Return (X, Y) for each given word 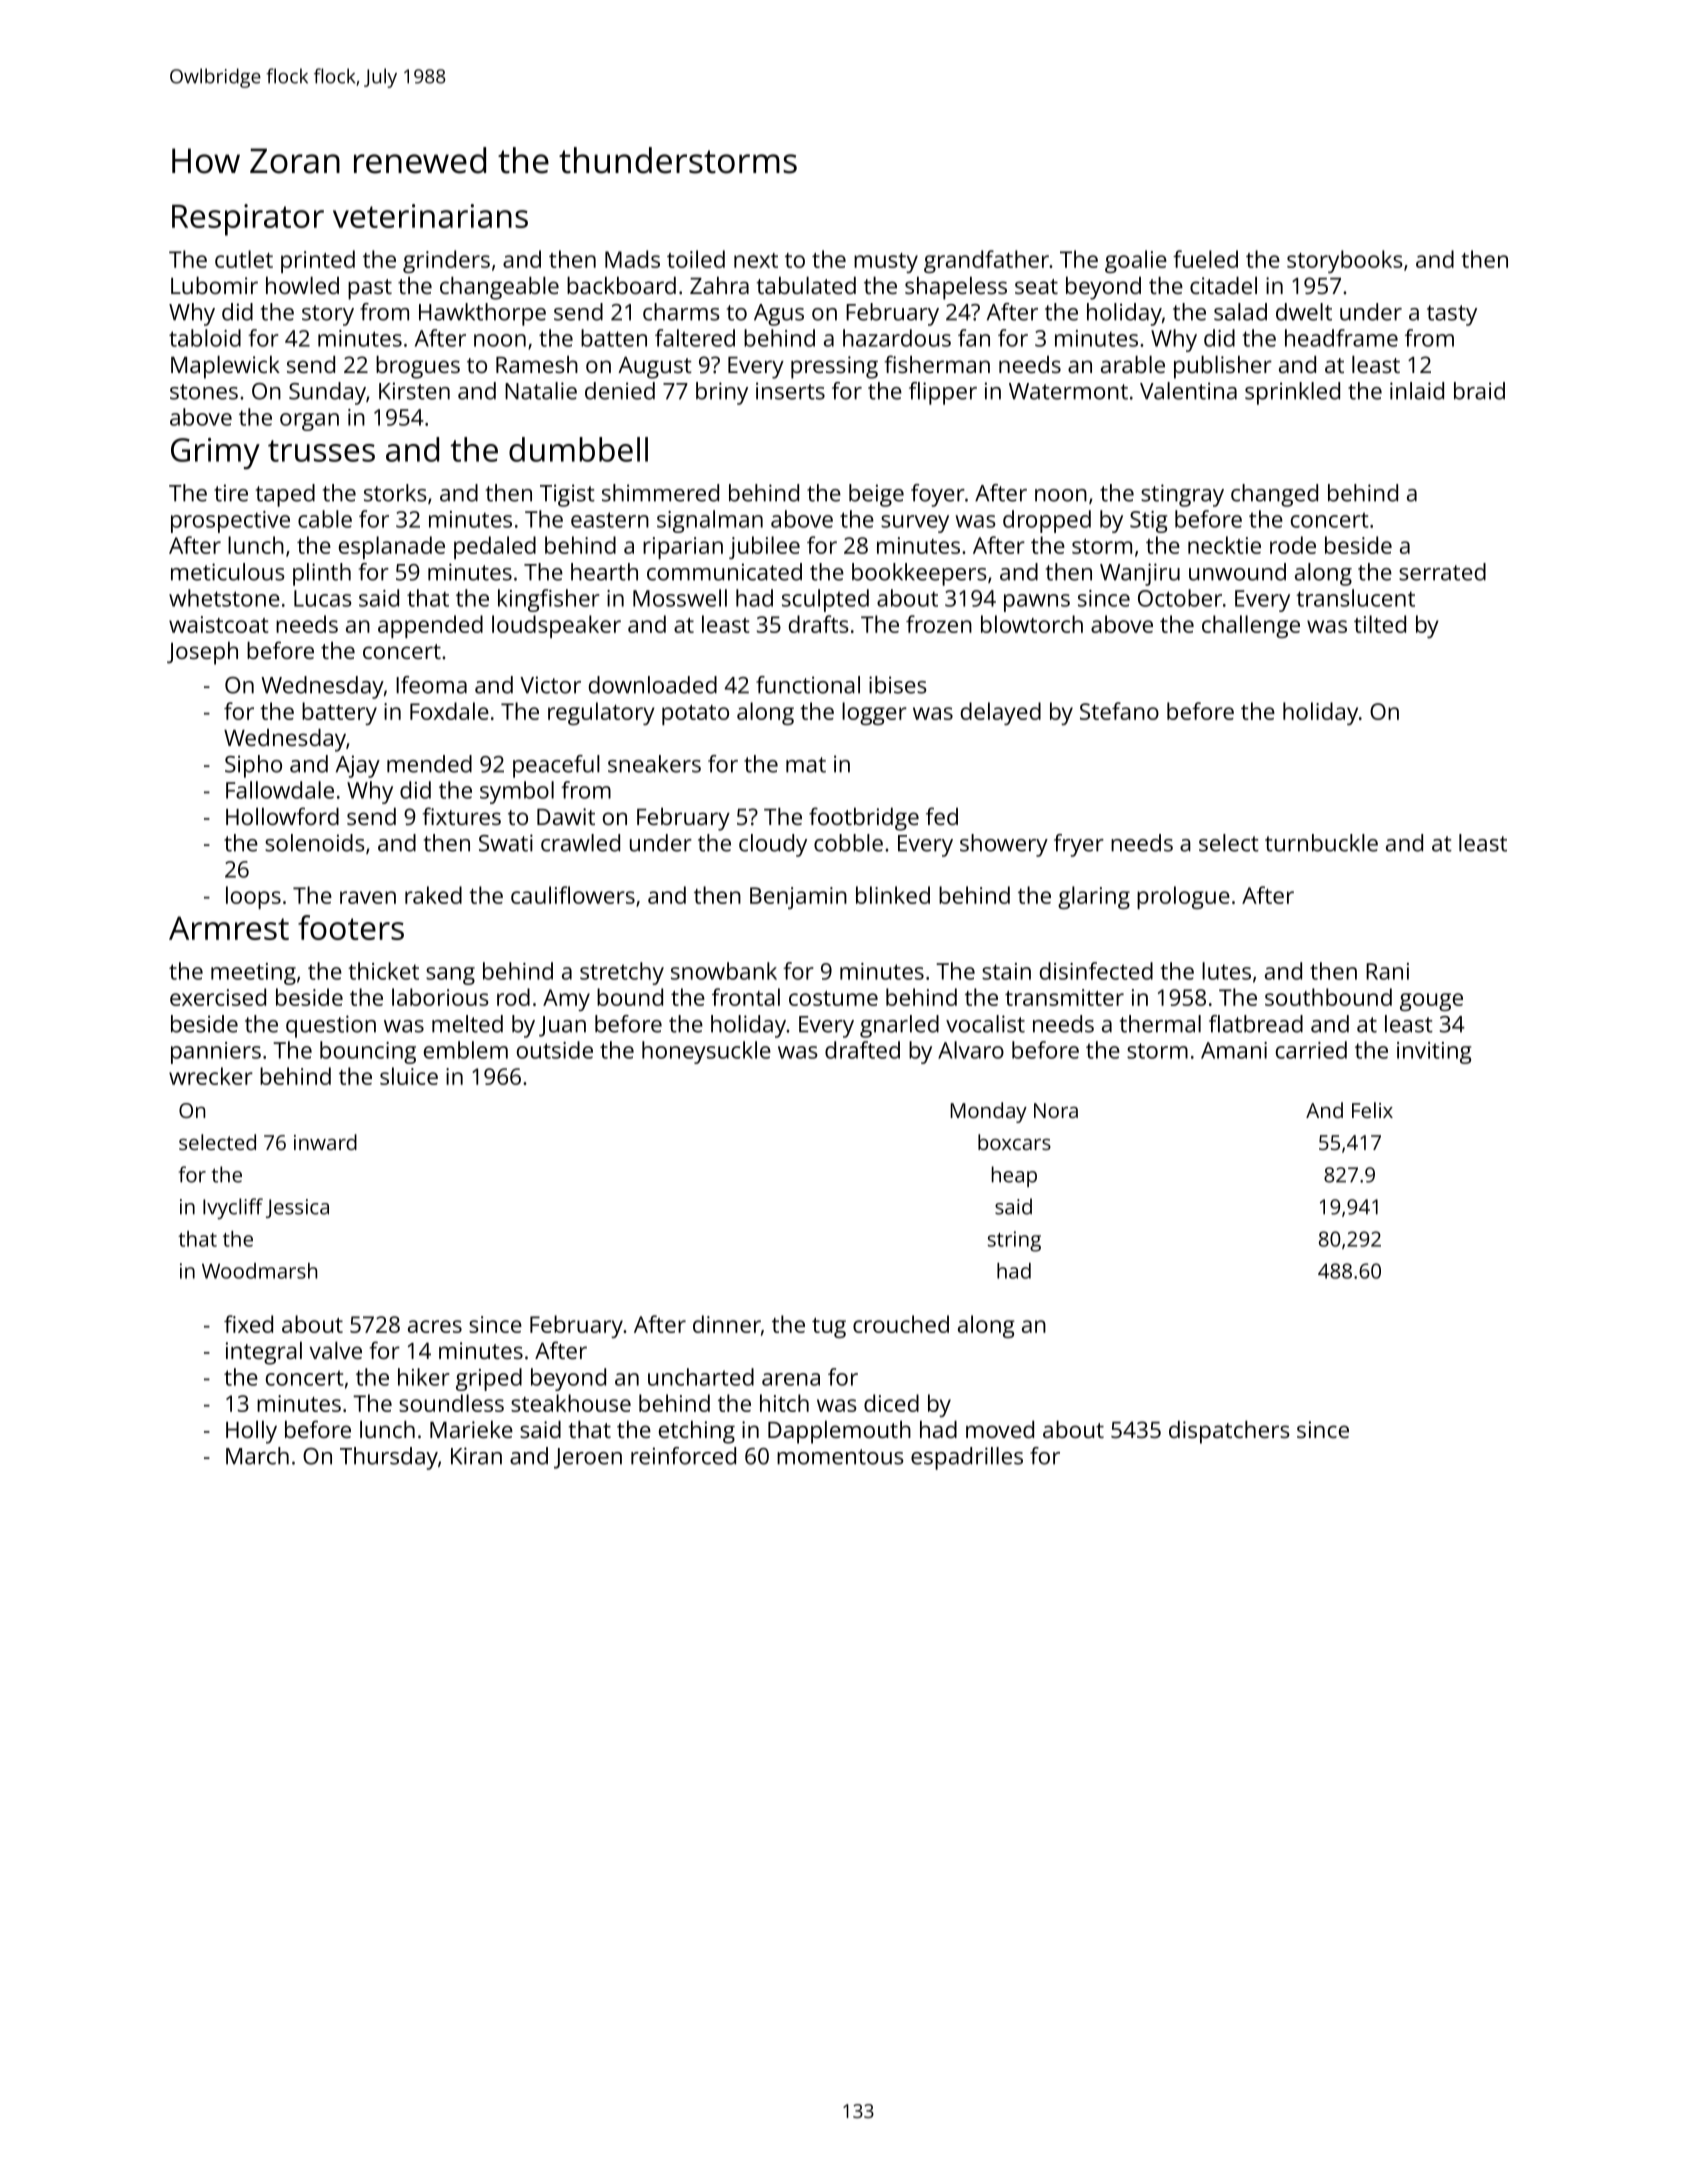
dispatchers (1229, 1432)
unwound (1237, 572)
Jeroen (588, 1458)
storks (395, 493)
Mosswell (680, 598)
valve (335, 1350)
